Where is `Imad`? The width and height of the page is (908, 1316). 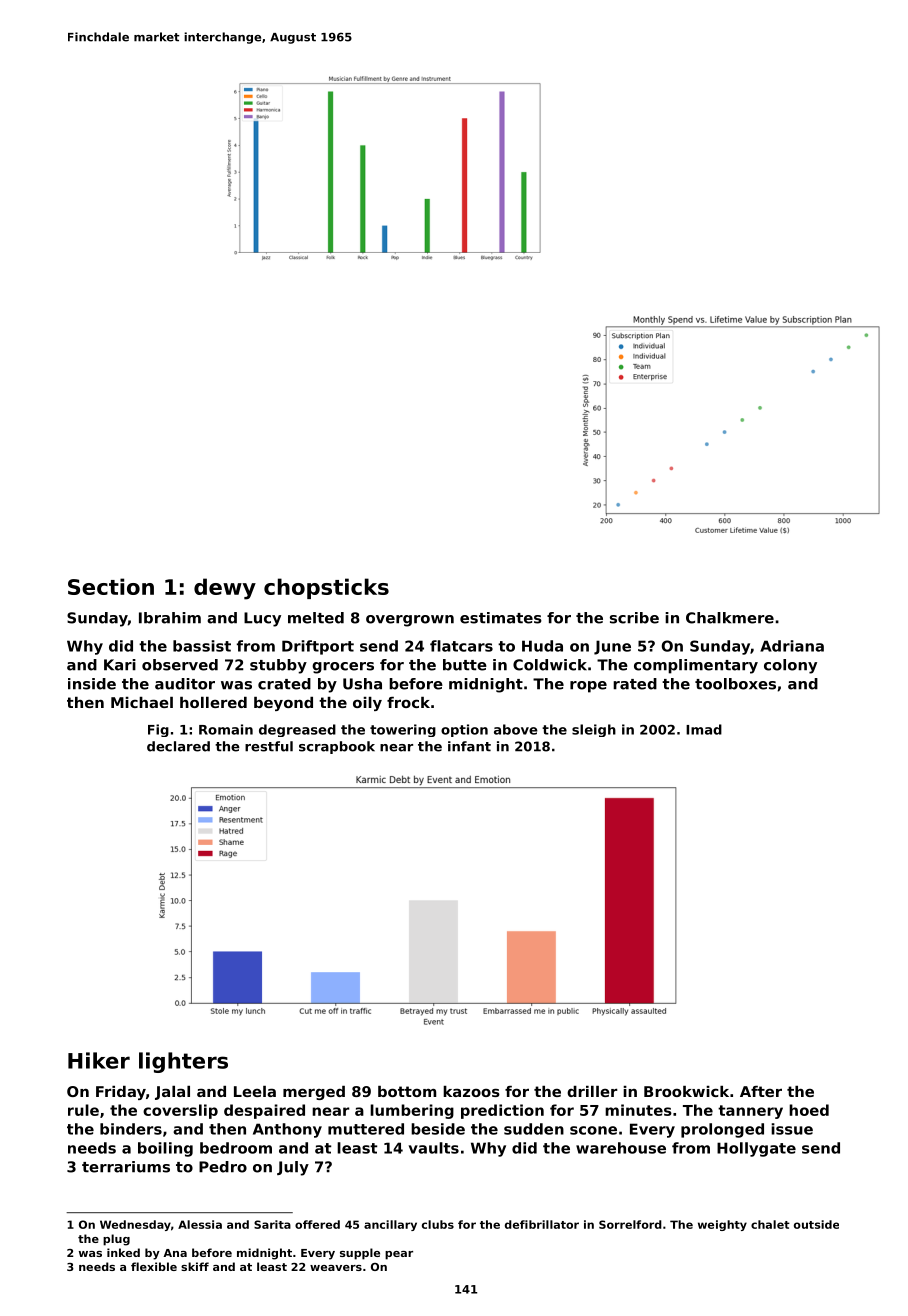 Imad is located at coordinates (704, 729).
